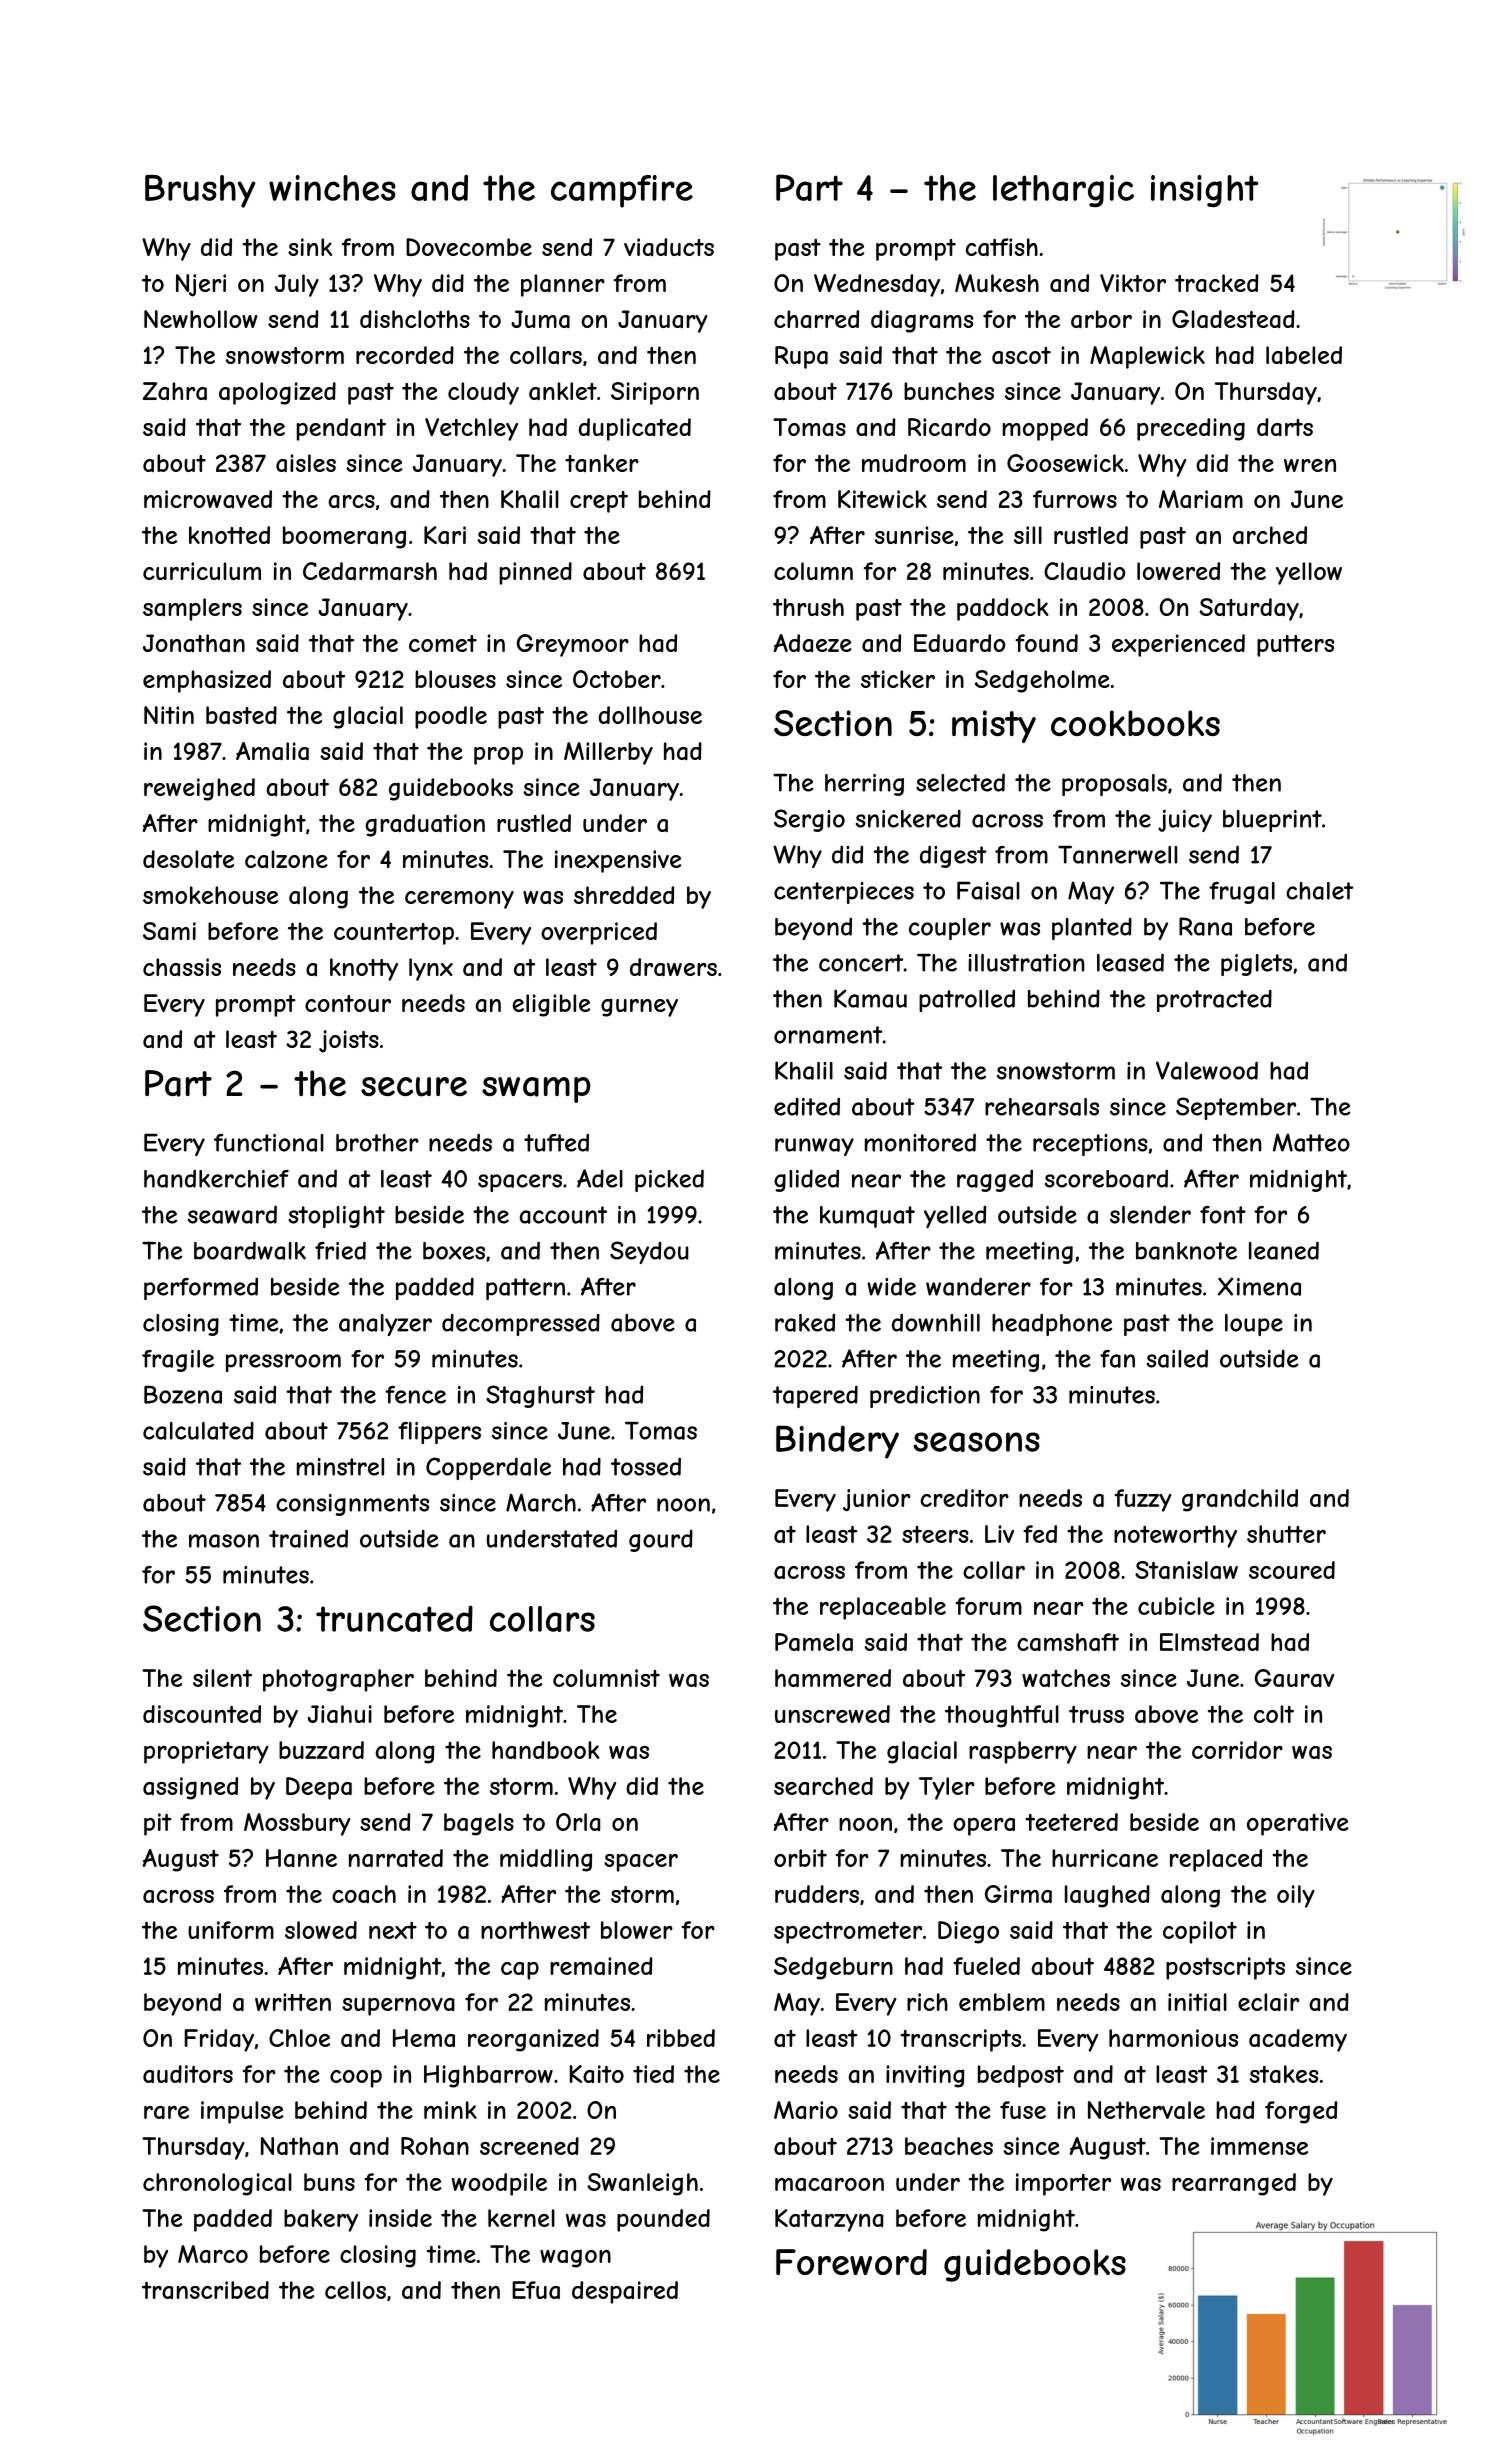  What do you see at coordinates (1296, 1896) in the screenshot?
I see `oily` at bounding box center [1296, 1896].
